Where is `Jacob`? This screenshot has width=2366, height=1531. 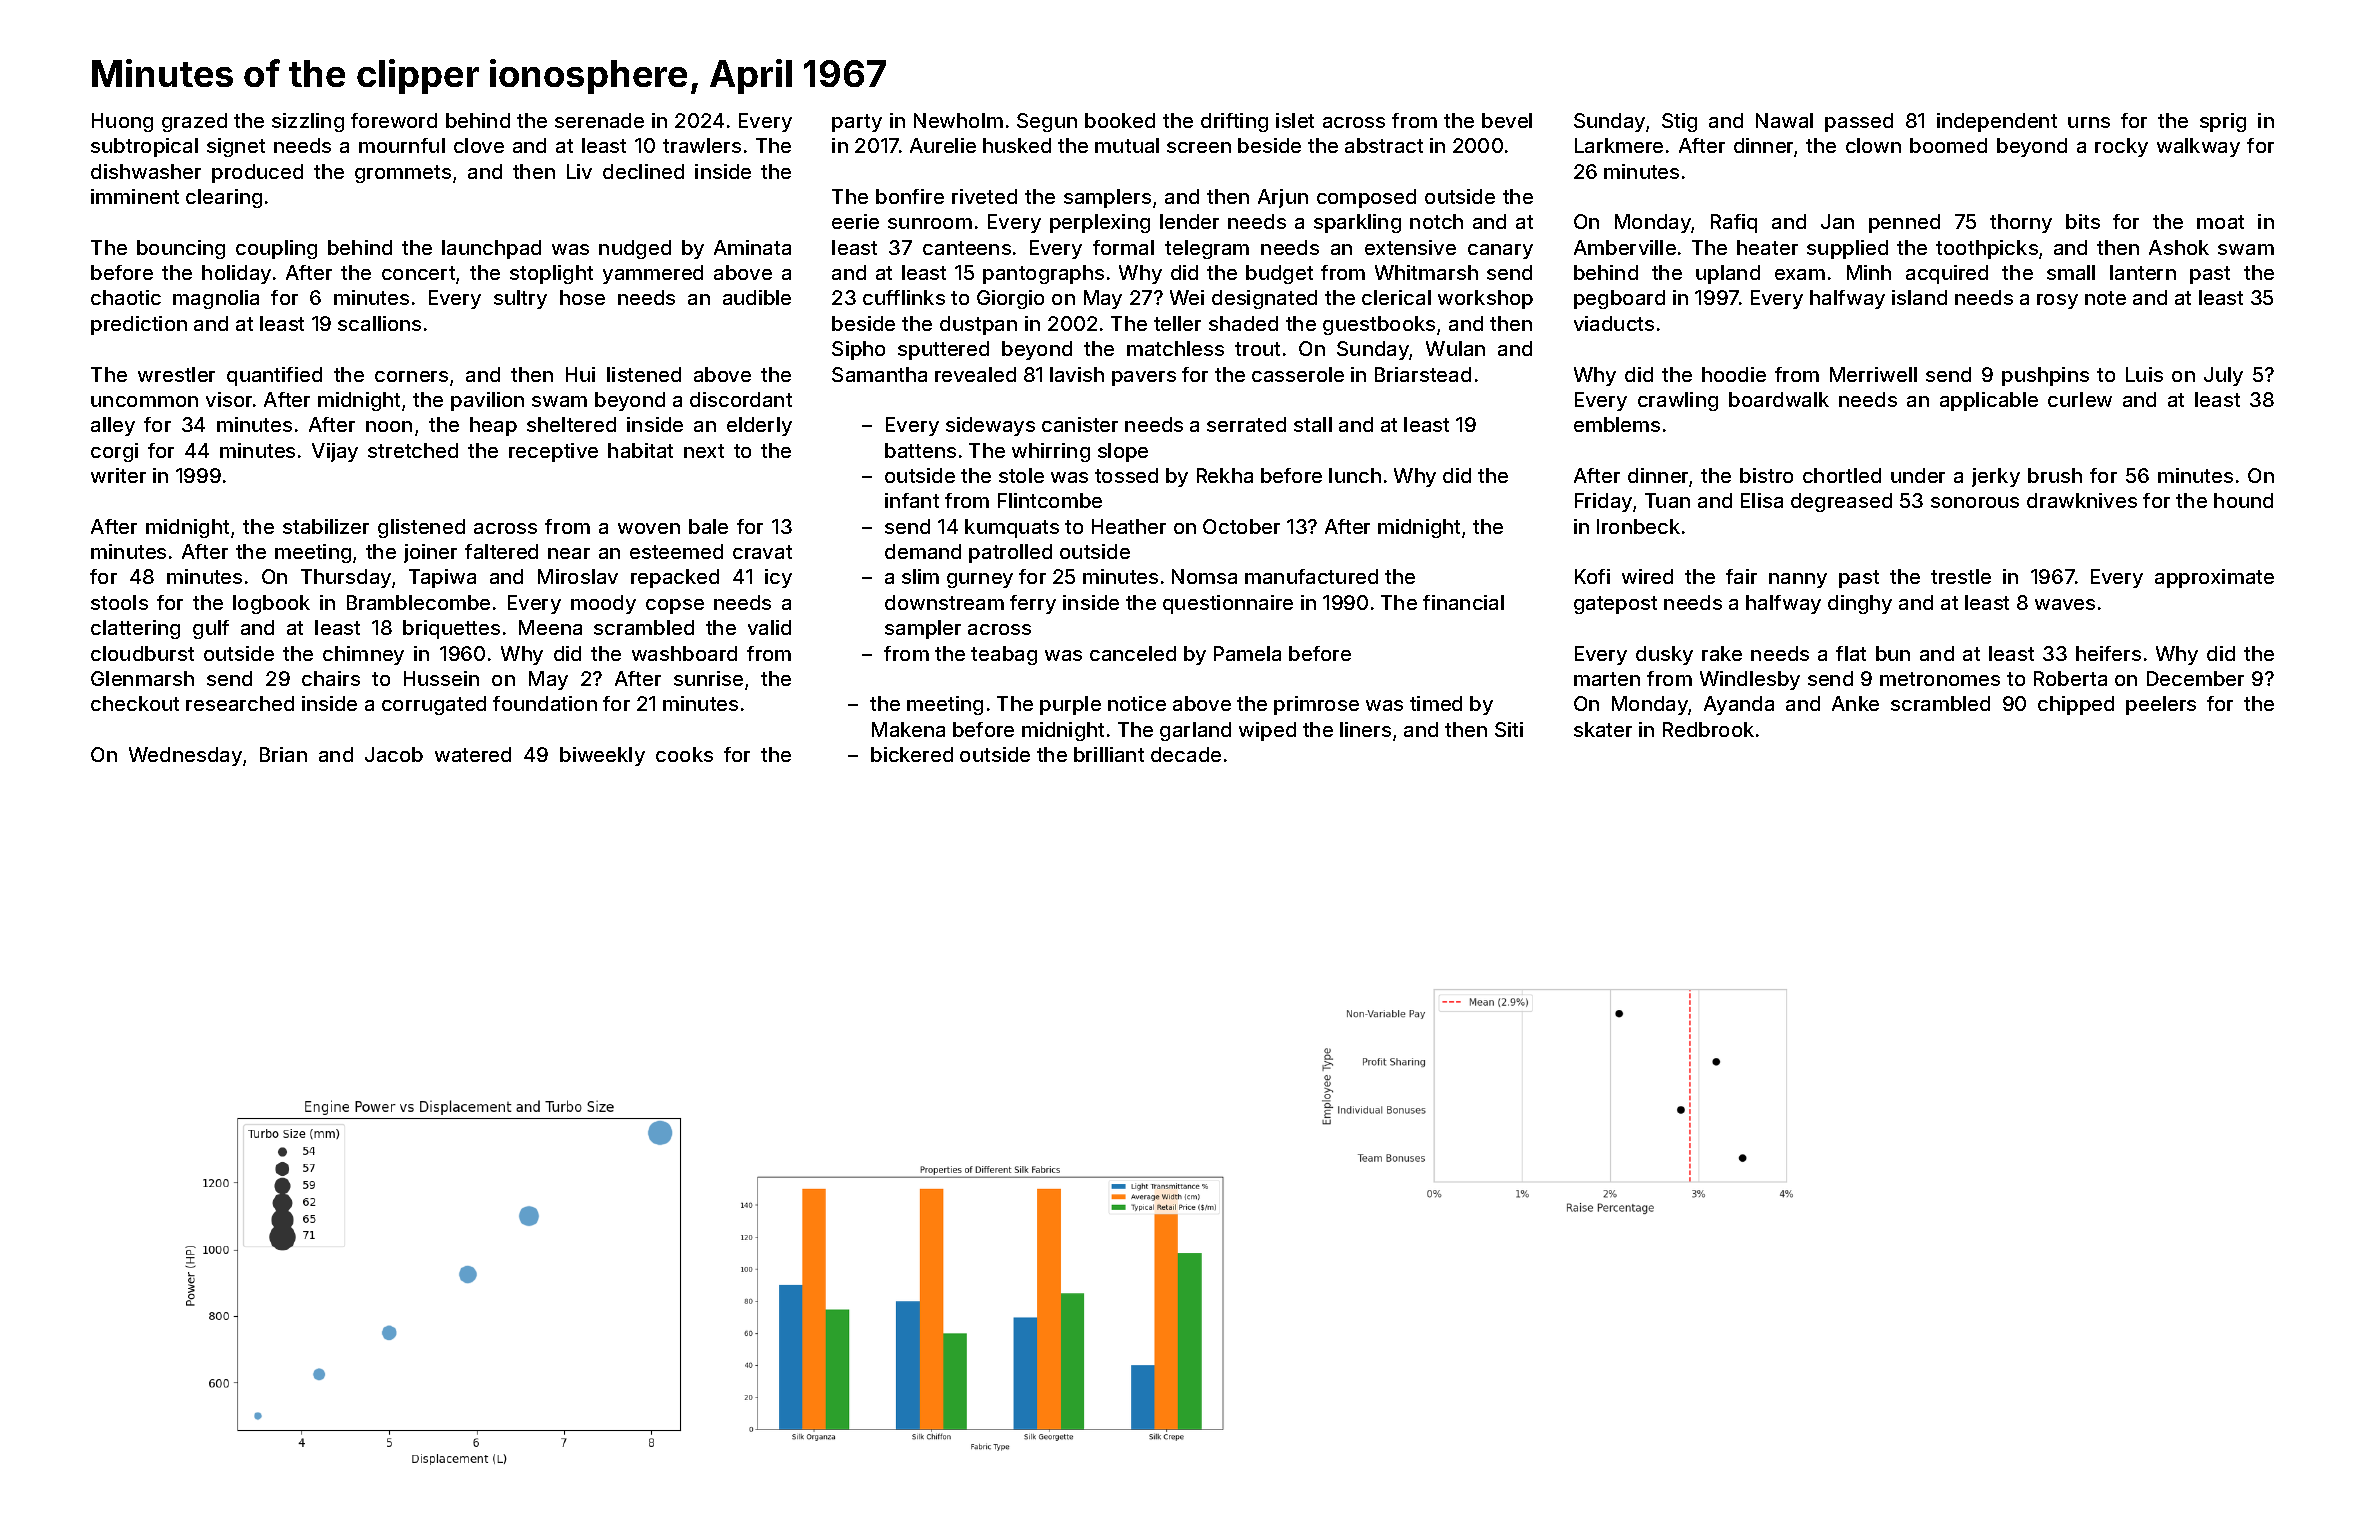 Jacob is located at coordinates (394, 754).
